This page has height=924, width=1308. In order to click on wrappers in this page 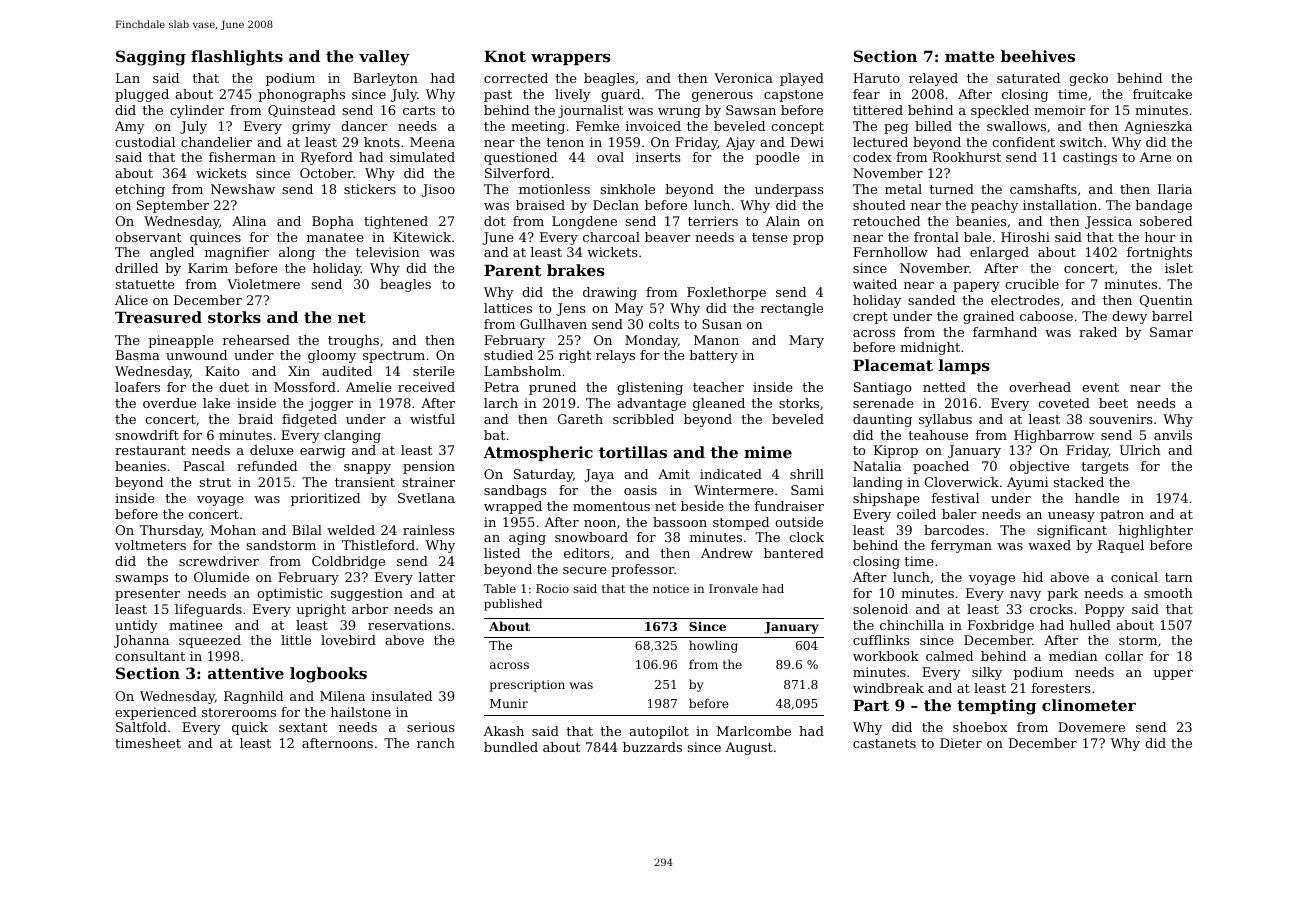, I will do `click(571, 59)`.
